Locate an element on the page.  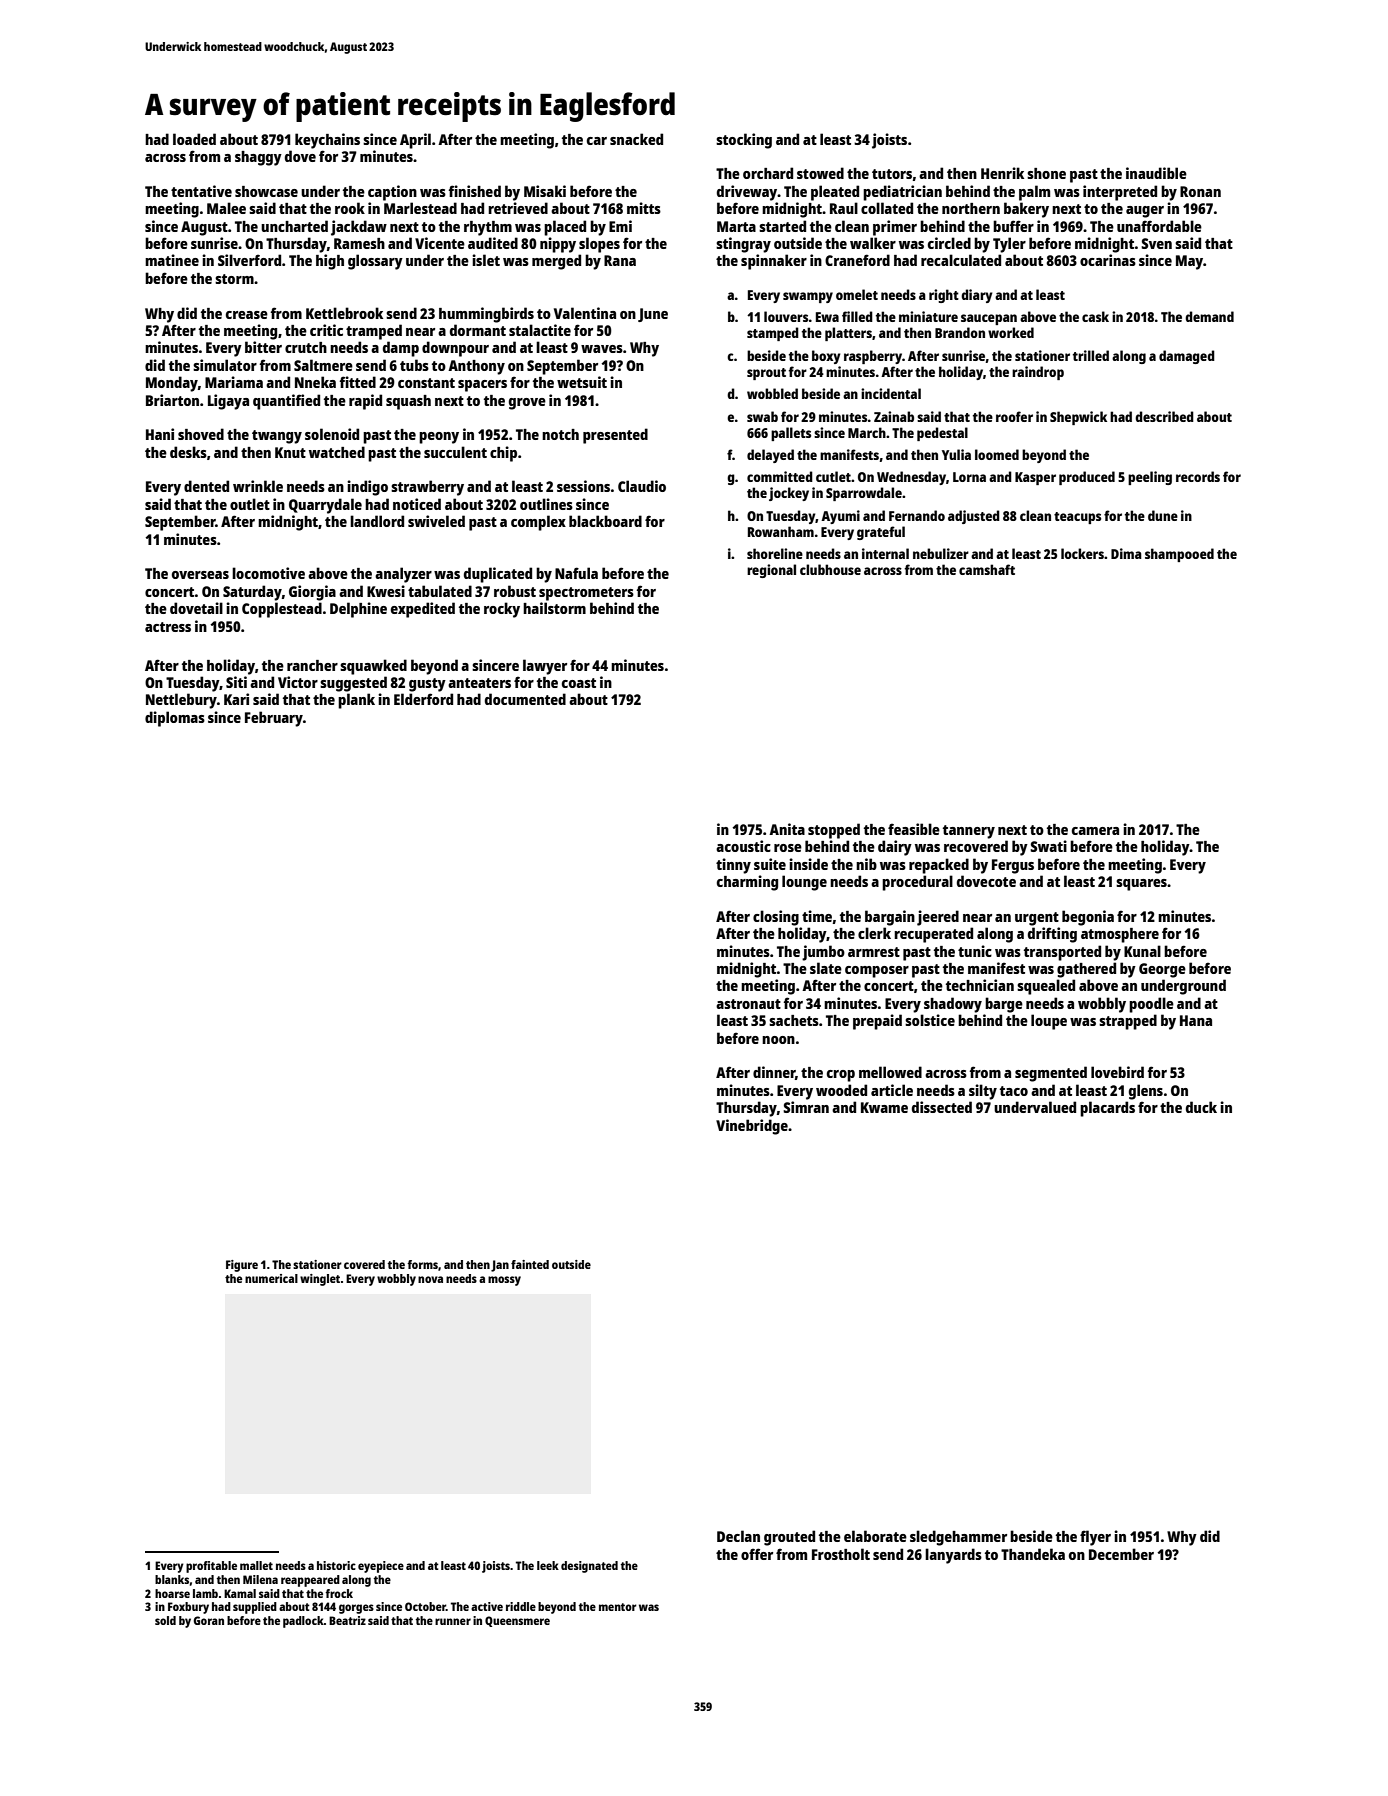
Marta is located at coordinates (736, 226).
